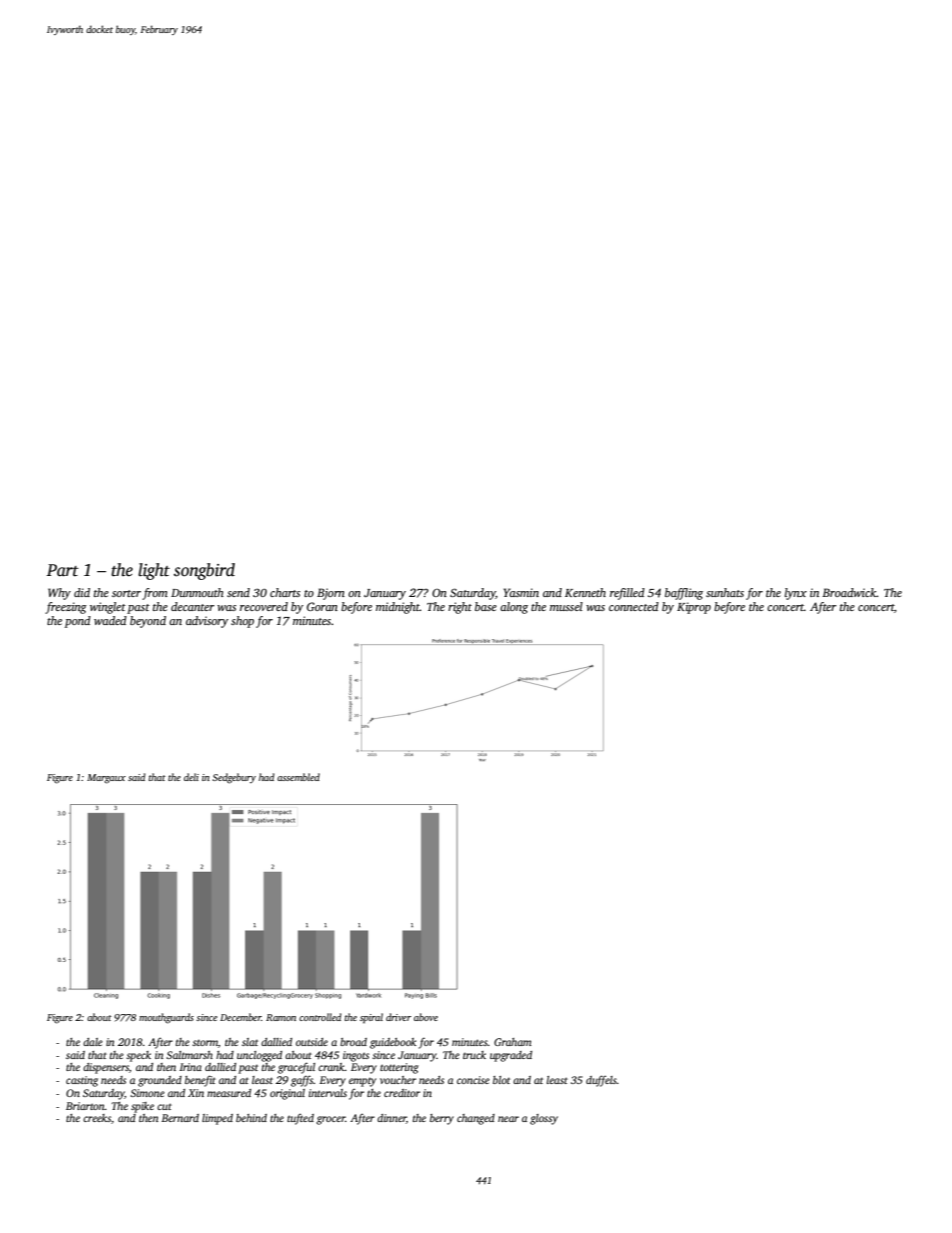  I want to click on lynx, so click(796, 594).
